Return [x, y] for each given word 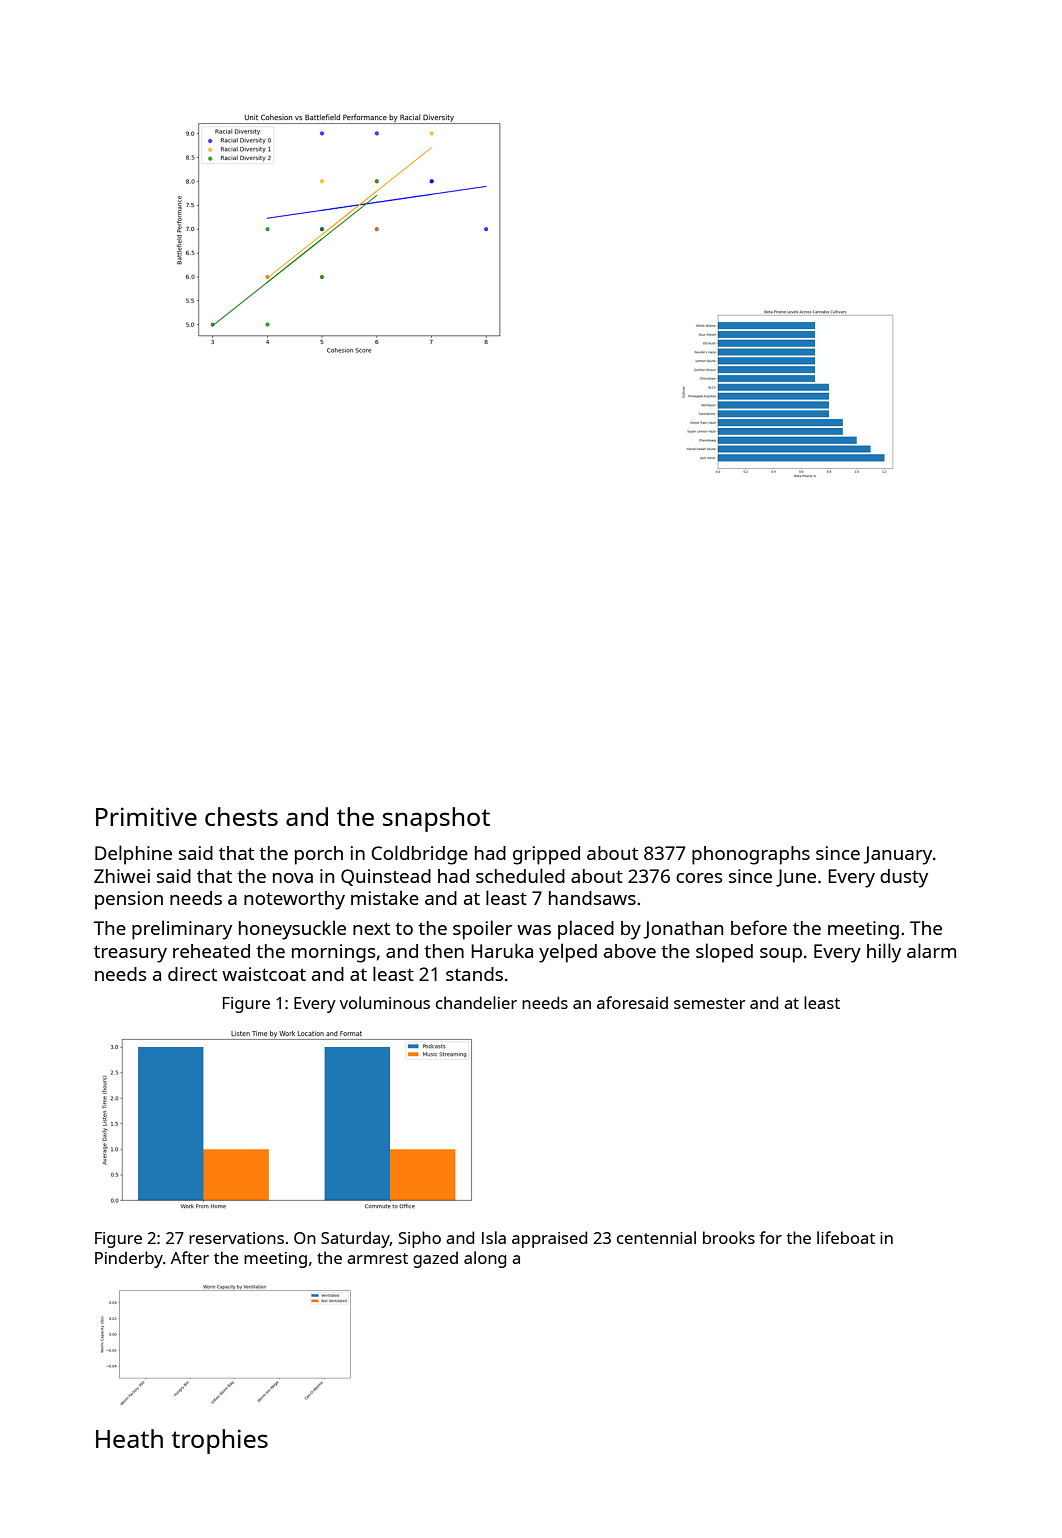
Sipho [420, 1239]
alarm [931, 950]
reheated [211, 951]
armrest [377, 1258]
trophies [219, 1441]
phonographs [751, 855]
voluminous [385, 1002]
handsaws [592, 898]
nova [293, 878]
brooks [729, 1237]
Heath [129, 1438]
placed [586, 930]
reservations [236, 1238]
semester [709, 1003]
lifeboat [846, 1237]
